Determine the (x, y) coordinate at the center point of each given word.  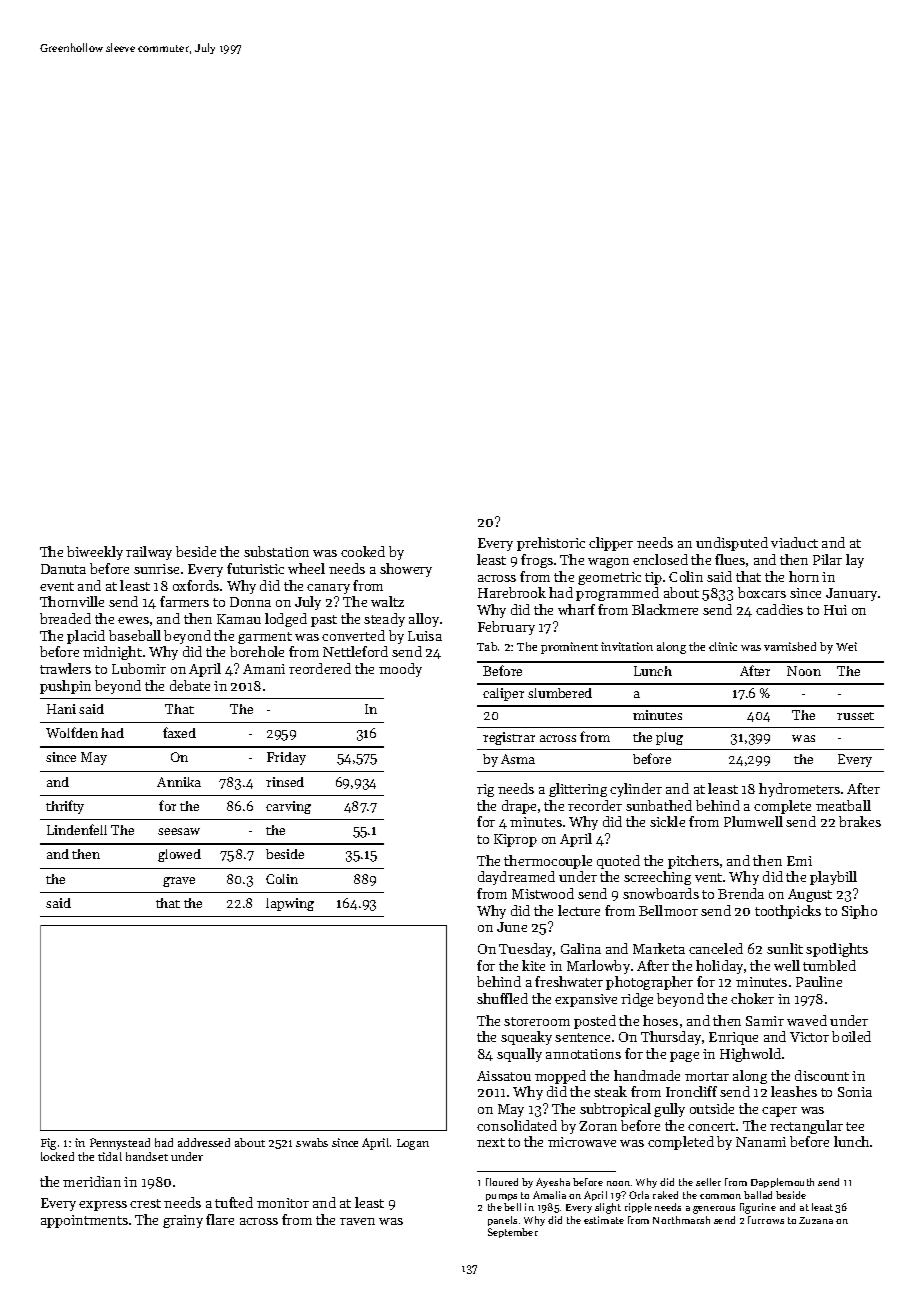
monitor (283, 1203)
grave (179, 882)
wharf (576, 609)
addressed (204, 1142)
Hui (835, 610)
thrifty (65, 807)
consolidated (517, 1125)
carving (288, 807)
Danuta (63, 569)
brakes (860, 821)
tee (855, 1126)
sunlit (785, 948)
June (512, 927)
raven (357, 1221)
